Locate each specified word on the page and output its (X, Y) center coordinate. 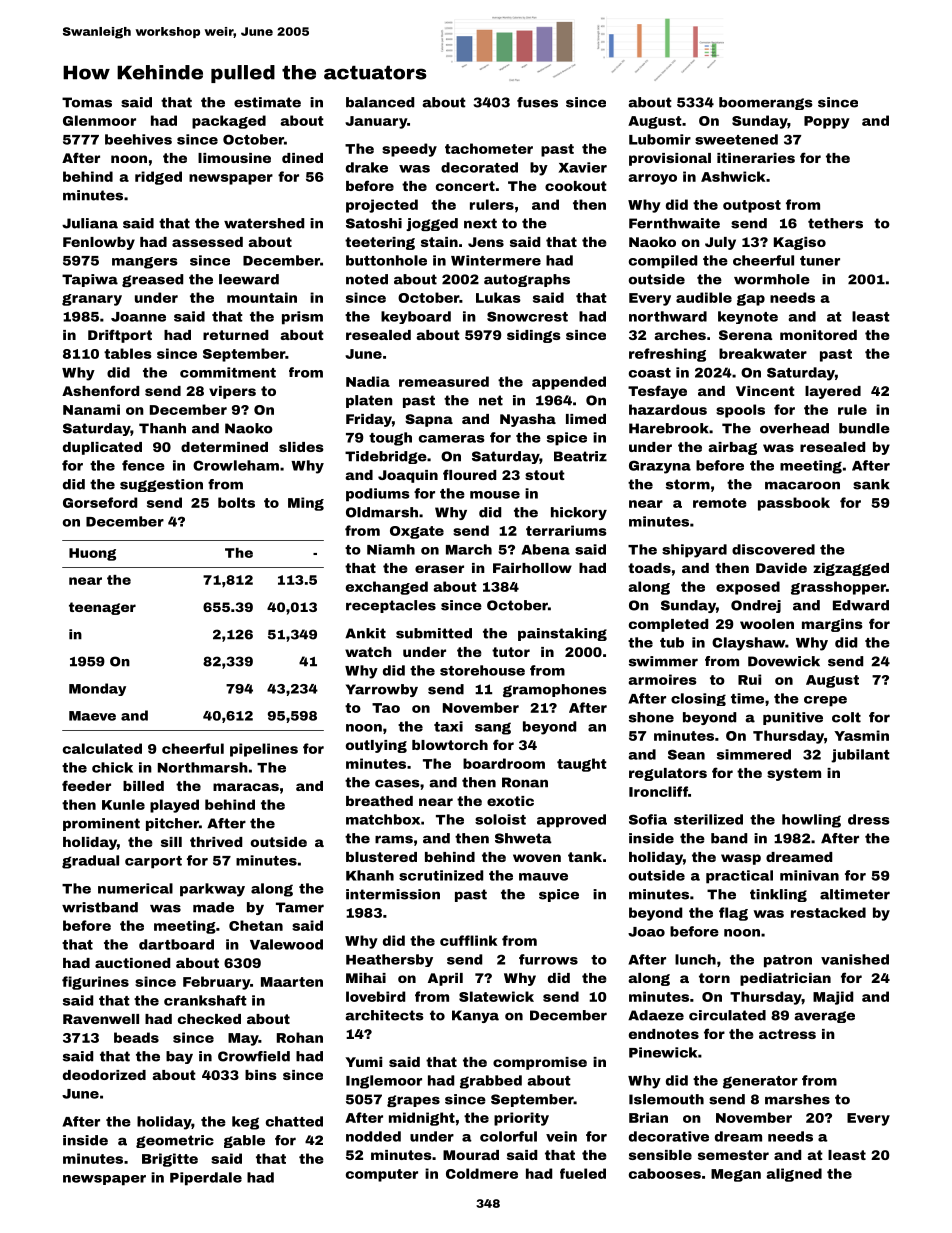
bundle (864, 428)
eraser (439, 569)
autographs (527, 280)
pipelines (264, 750)
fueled (583, 1173)
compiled (663, 262)
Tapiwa (90, 280)
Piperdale (206, 1179)
